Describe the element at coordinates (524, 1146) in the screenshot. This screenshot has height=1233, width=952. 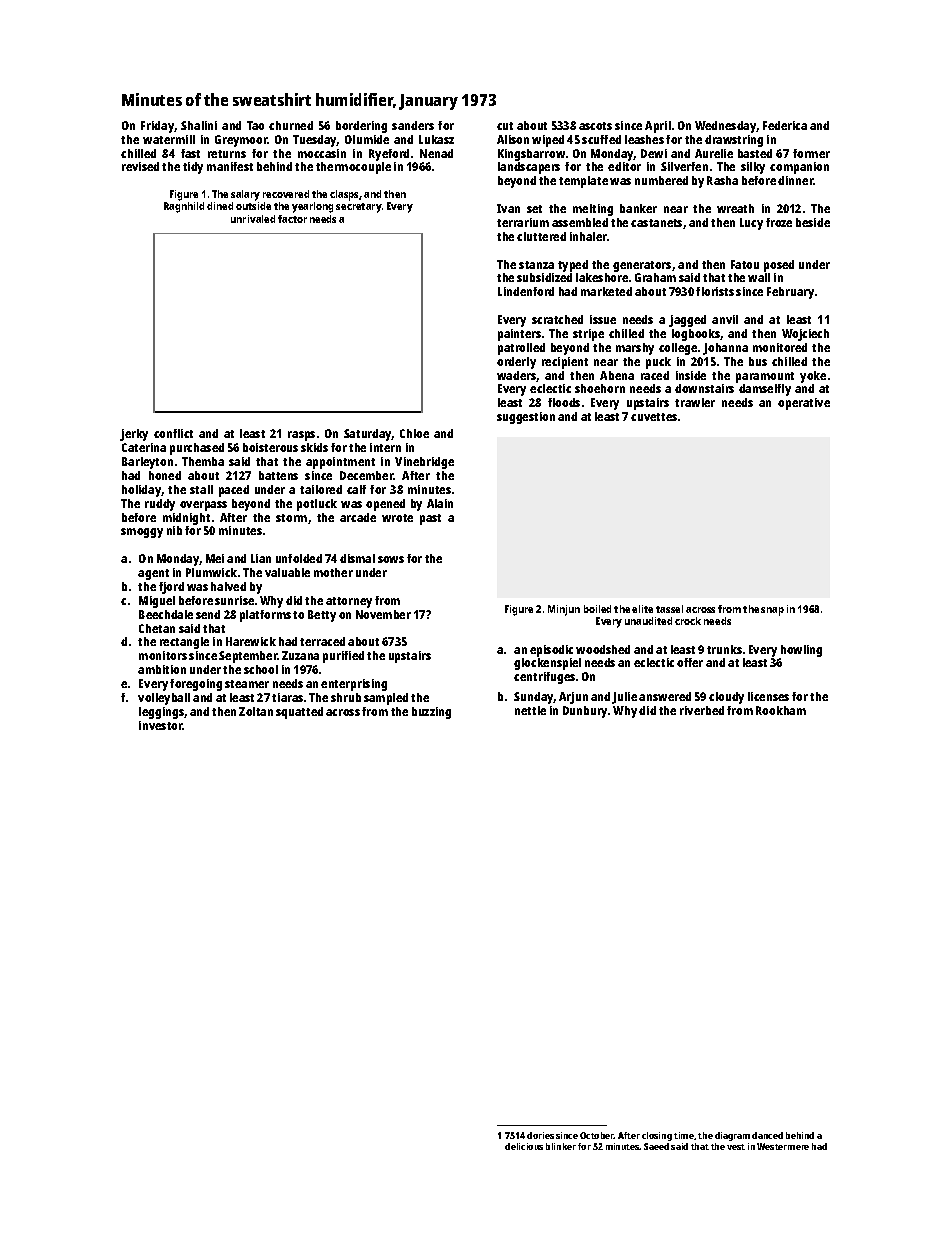
I see `delicious` at that location.
